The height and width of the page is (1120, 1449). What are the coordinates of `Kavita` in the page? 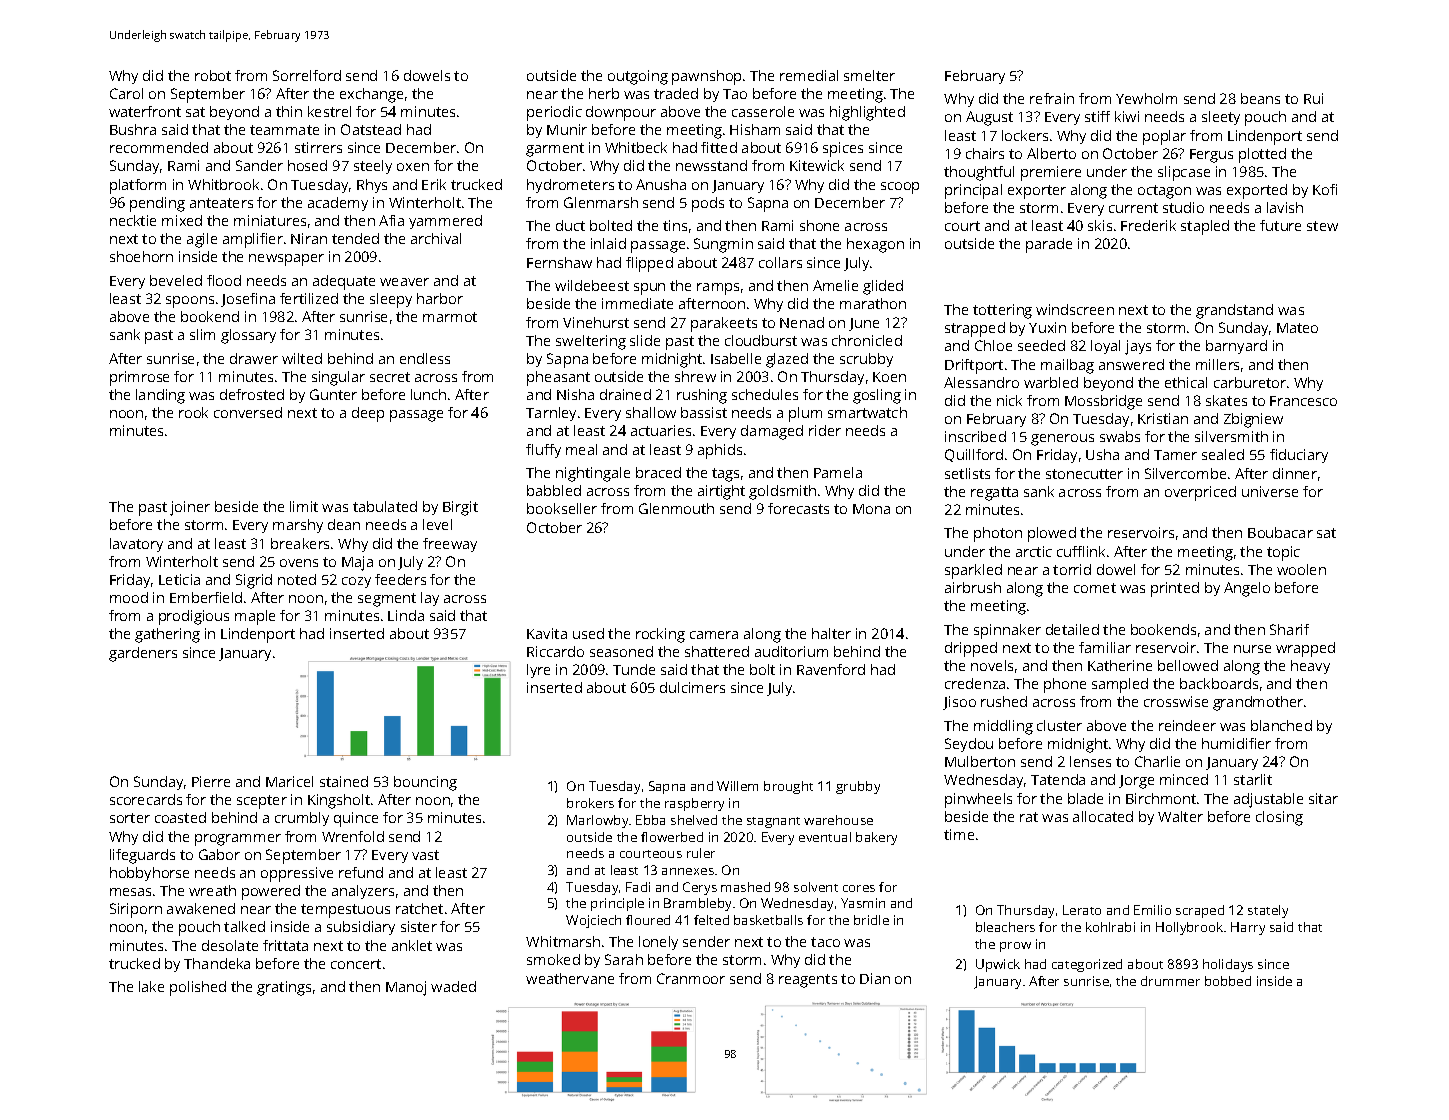 It's located at (547, 633).
